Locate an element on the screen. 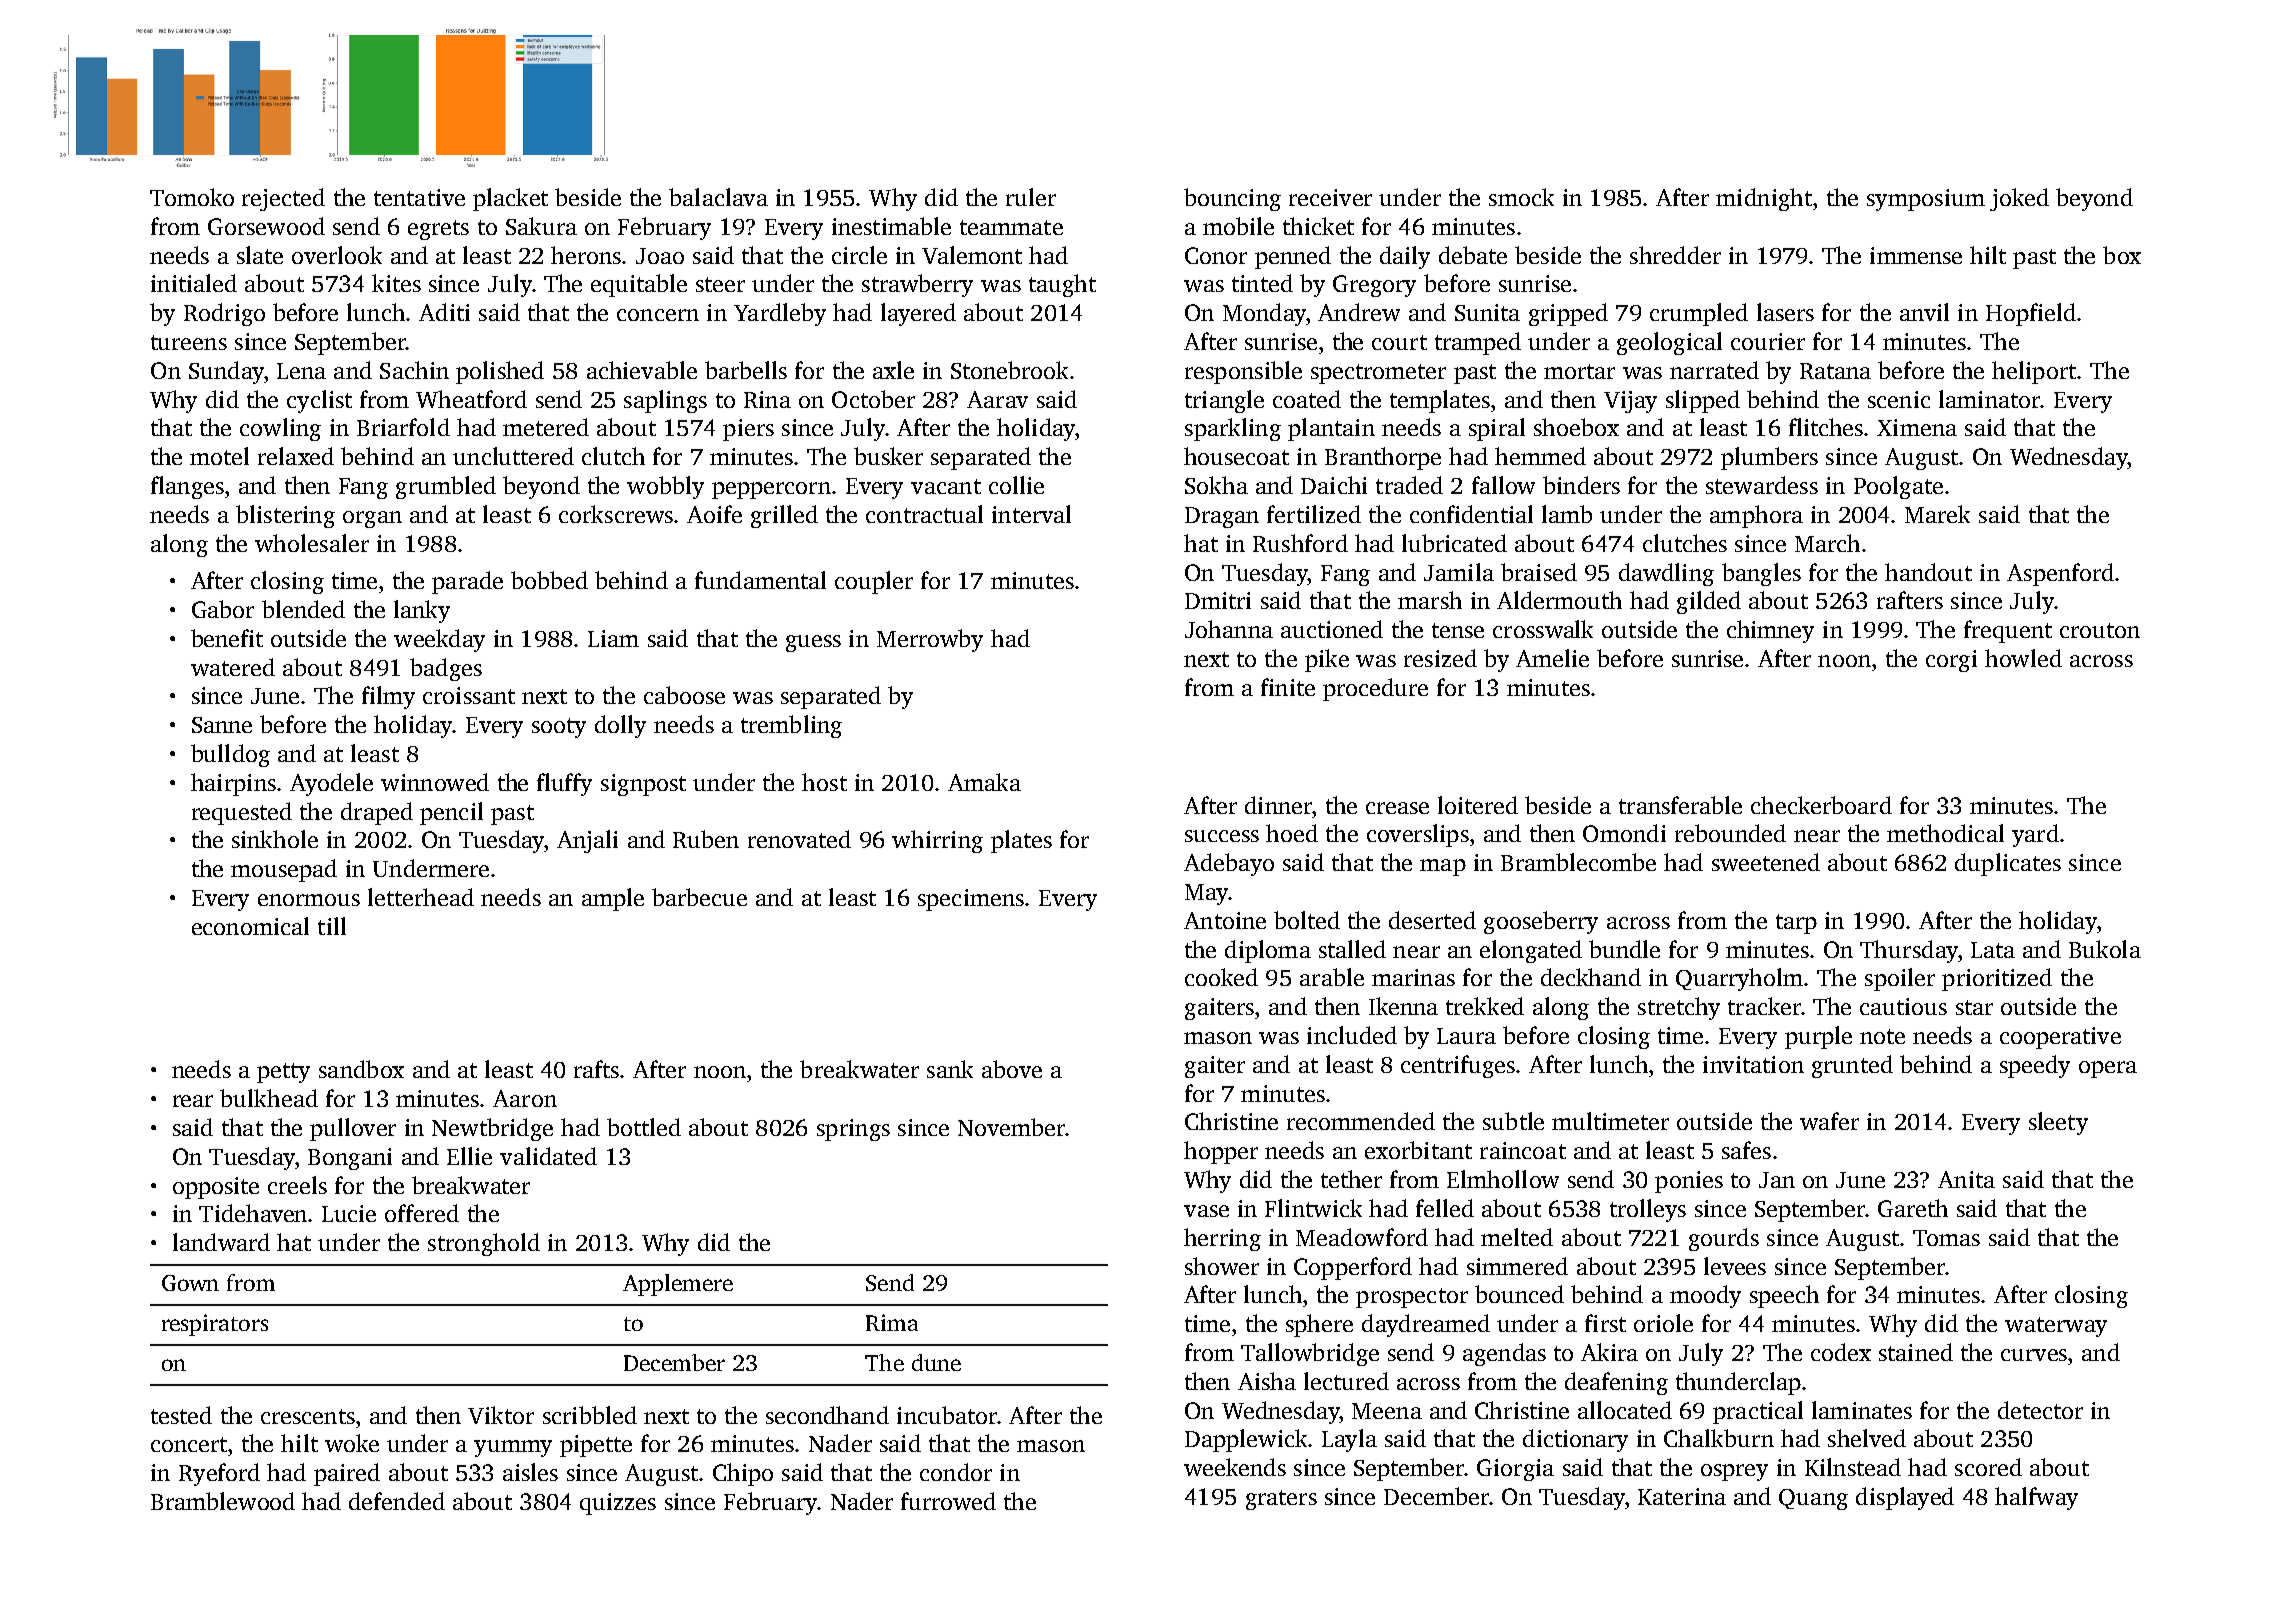  metered is located at coordinates (546, 427).
